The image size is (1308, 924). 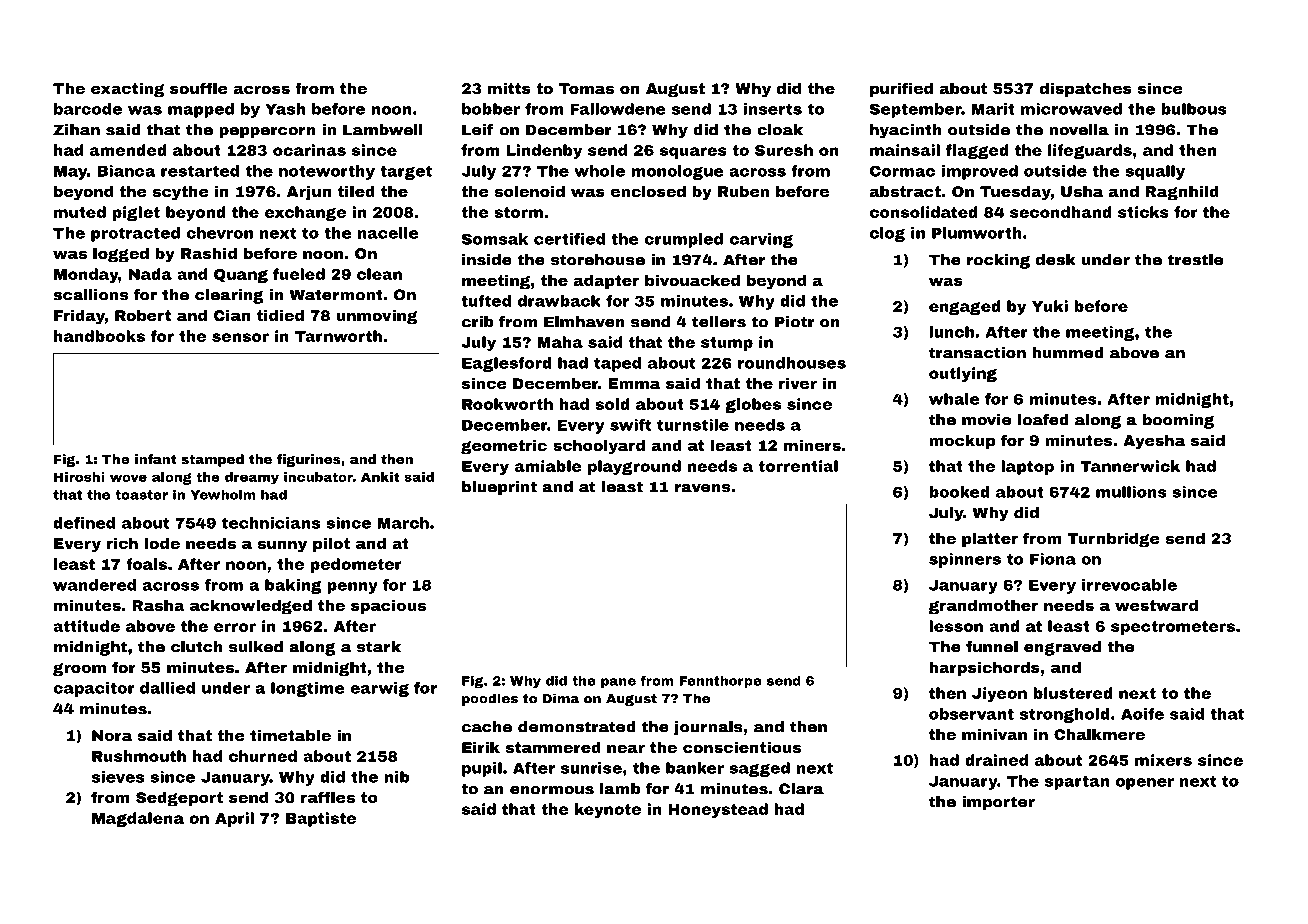 What do you see at coordinates (1090, 151) in the image?
I see `lifeguards` at bounding box center [1090, 151].
